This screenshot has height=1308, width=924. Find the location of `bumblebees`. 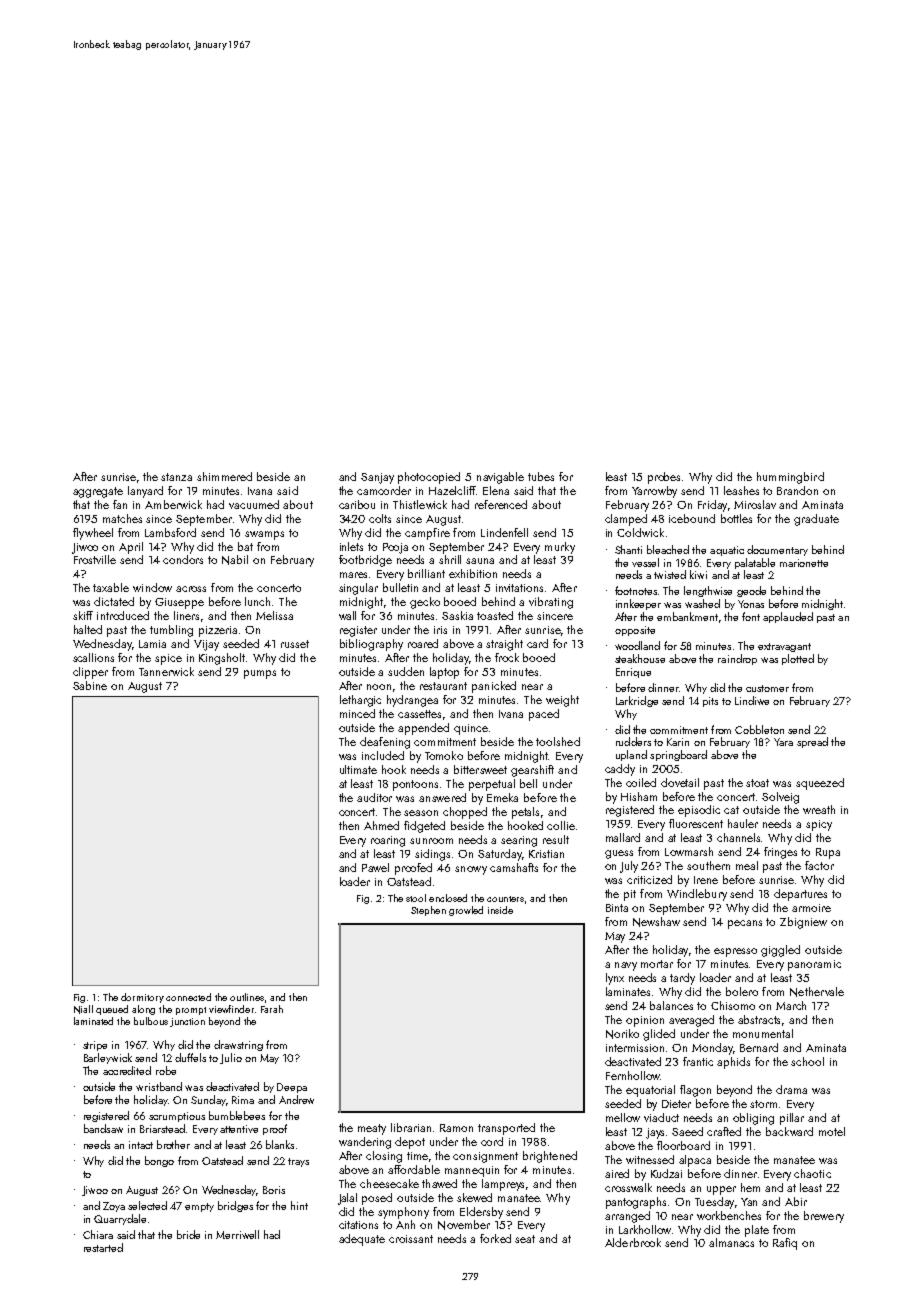

bumblebees is located at coordinates (237, 1115).
